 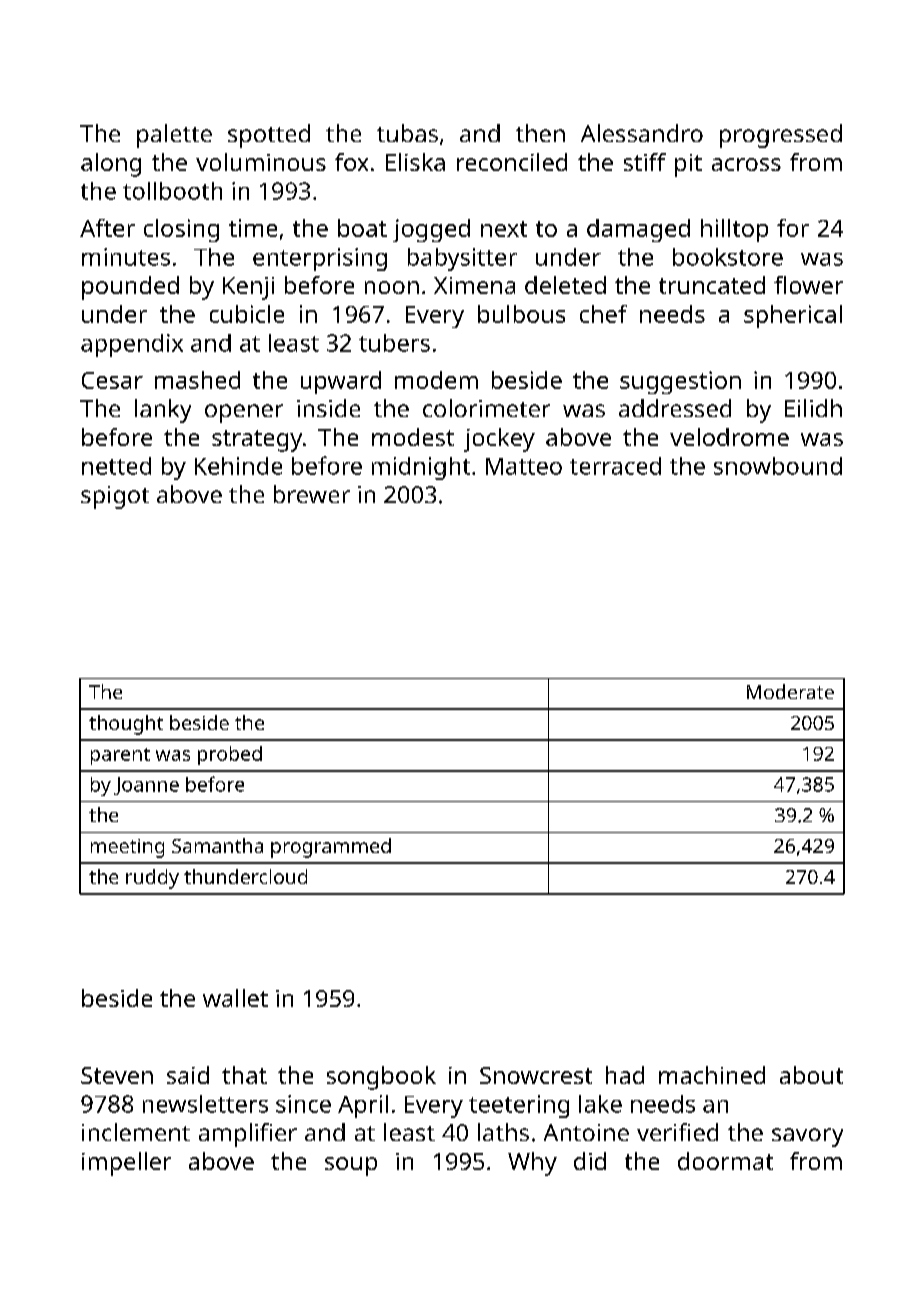 What do you see at coordinates (248, 1135) in the image?
I see `amplifier` at bounding box center [248, 1135].
